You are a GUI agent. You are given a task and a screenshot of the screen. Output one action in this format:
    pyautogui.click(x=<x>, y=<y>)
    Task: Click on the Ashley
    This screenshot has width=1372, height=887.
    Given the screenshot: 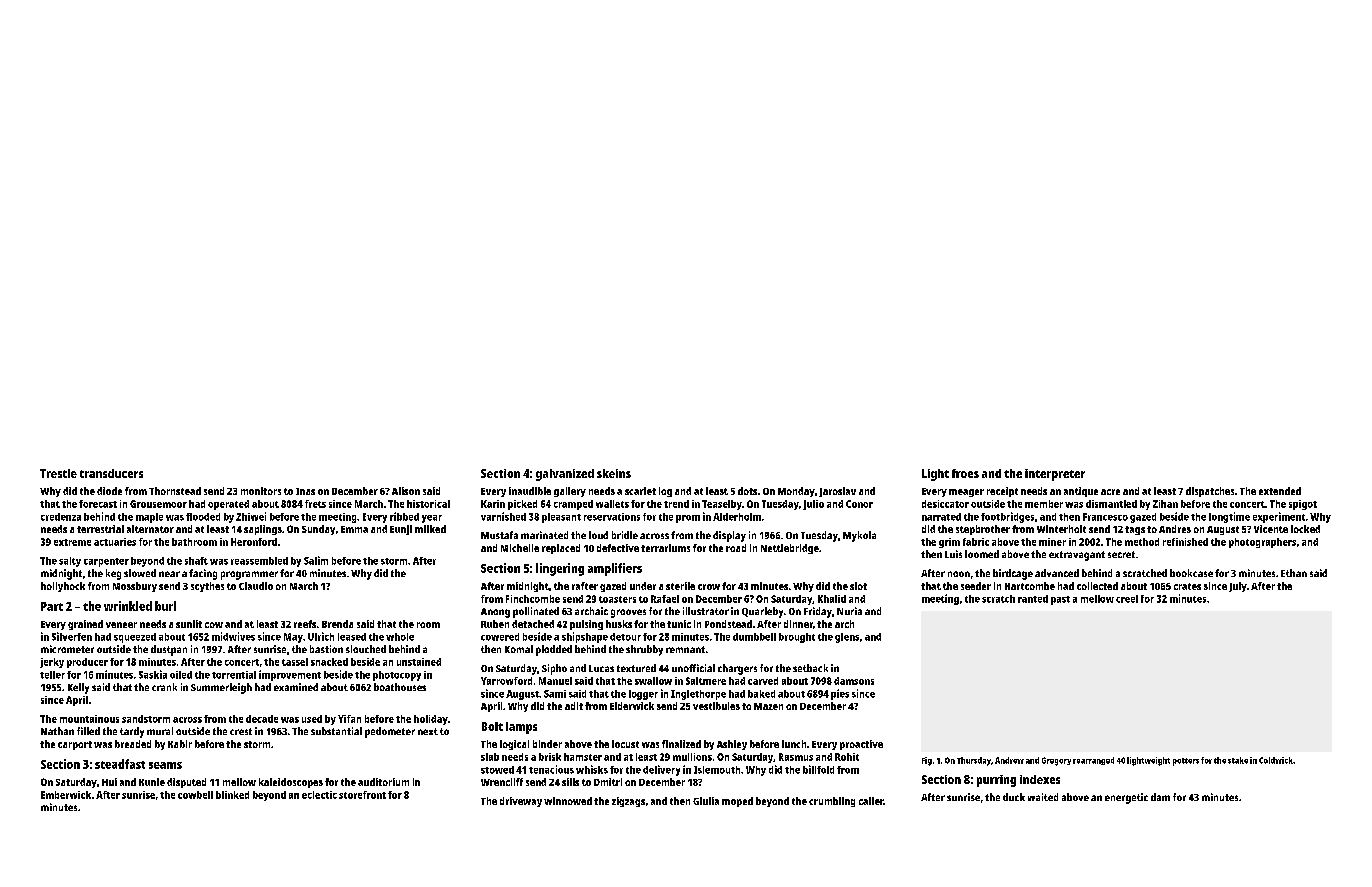 What is the action you would take?
    pyautogui.click(x=732, y=745)
